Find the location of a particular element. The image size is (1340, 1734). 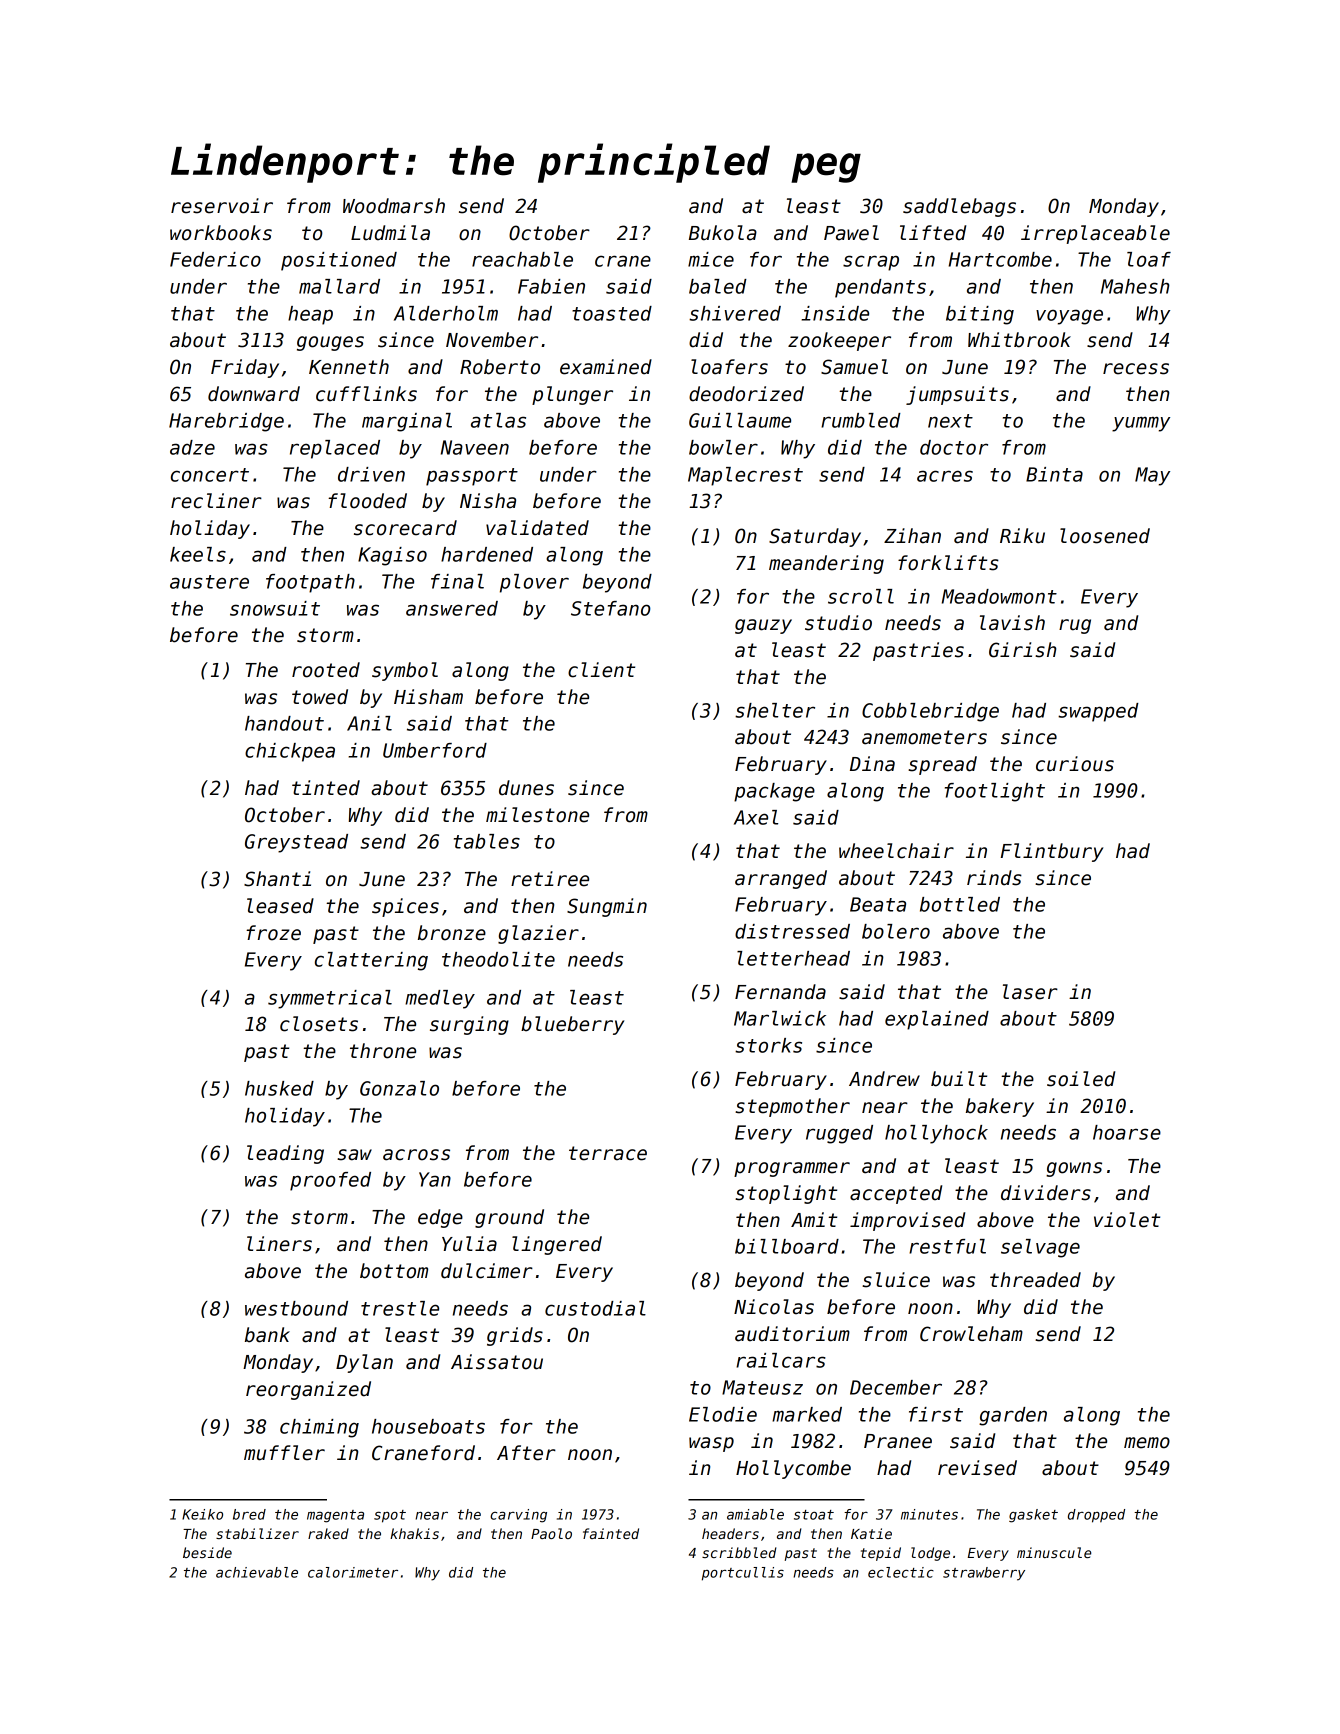

examined is located at coordinates (606, 367).
